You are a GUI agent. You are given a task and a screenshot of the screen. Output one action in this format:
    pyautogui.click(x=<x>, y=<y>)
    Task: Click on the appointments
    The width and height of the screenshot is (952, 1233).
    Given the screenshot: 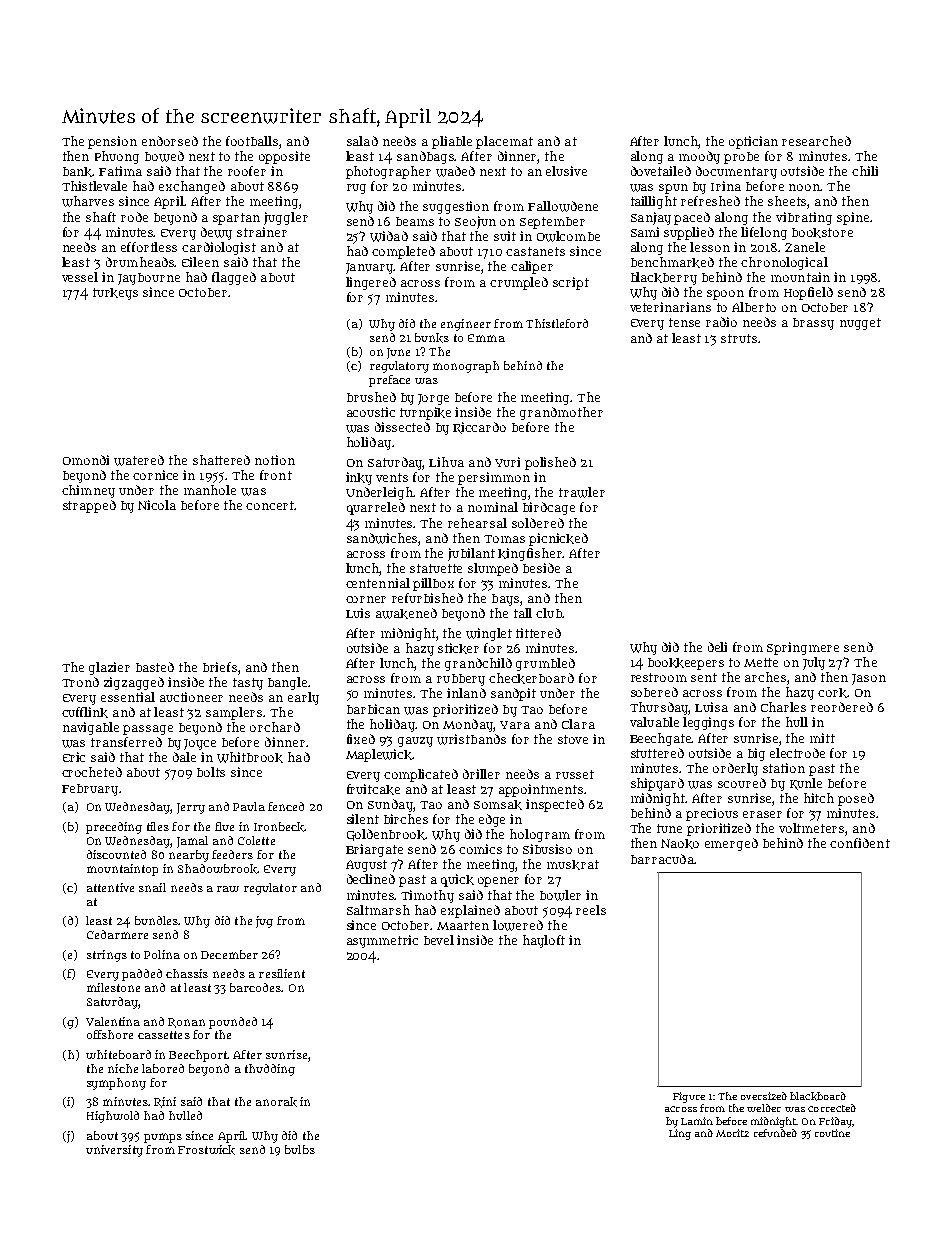 What is the action you would take?
    pyautogui.click(x=541, y=790)
